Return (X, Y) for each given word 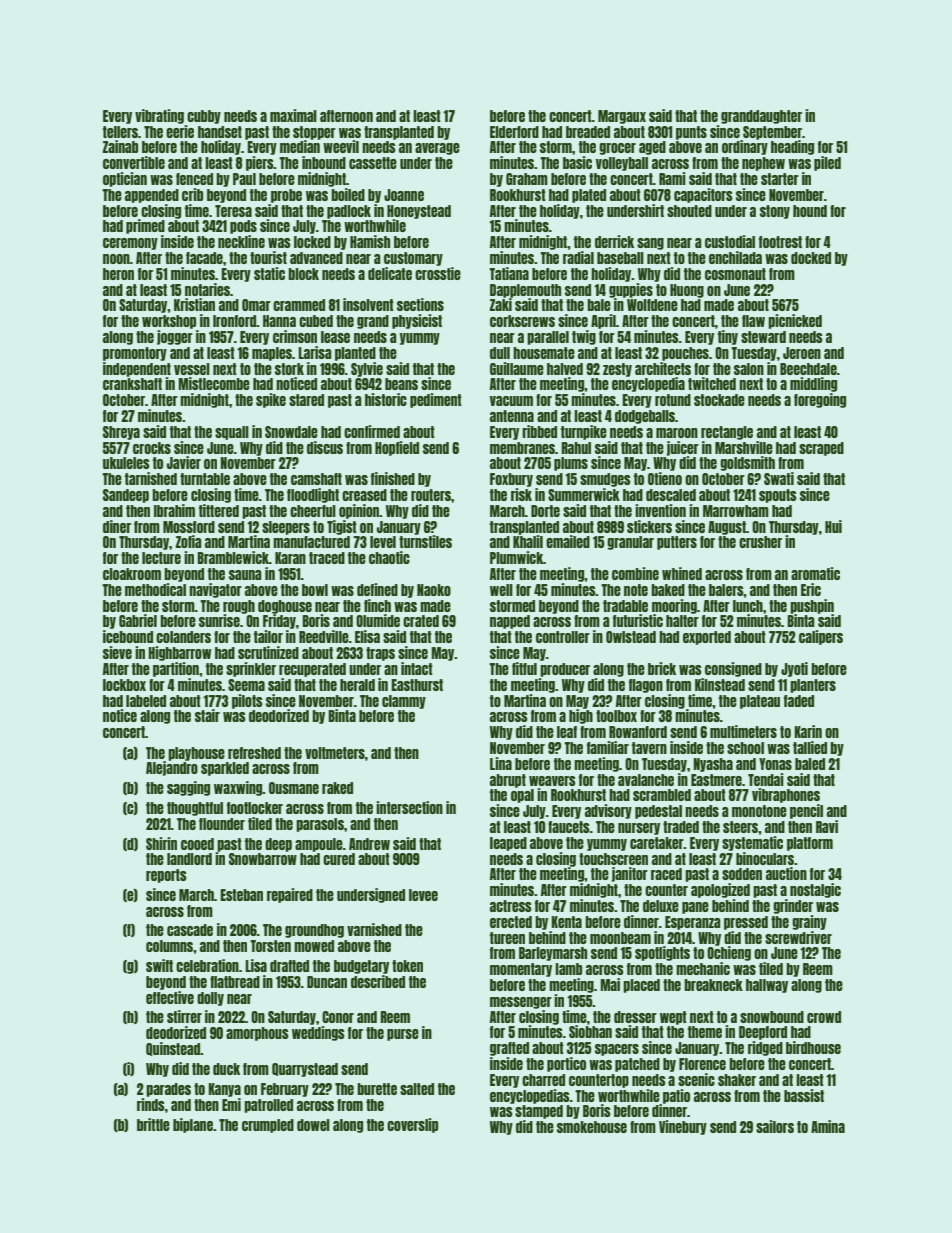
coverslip (412, 1125)
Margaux (622, 117)
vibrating (159, 116)
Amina (828, 1126)
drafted (289, 966)
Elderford (514, 132)
